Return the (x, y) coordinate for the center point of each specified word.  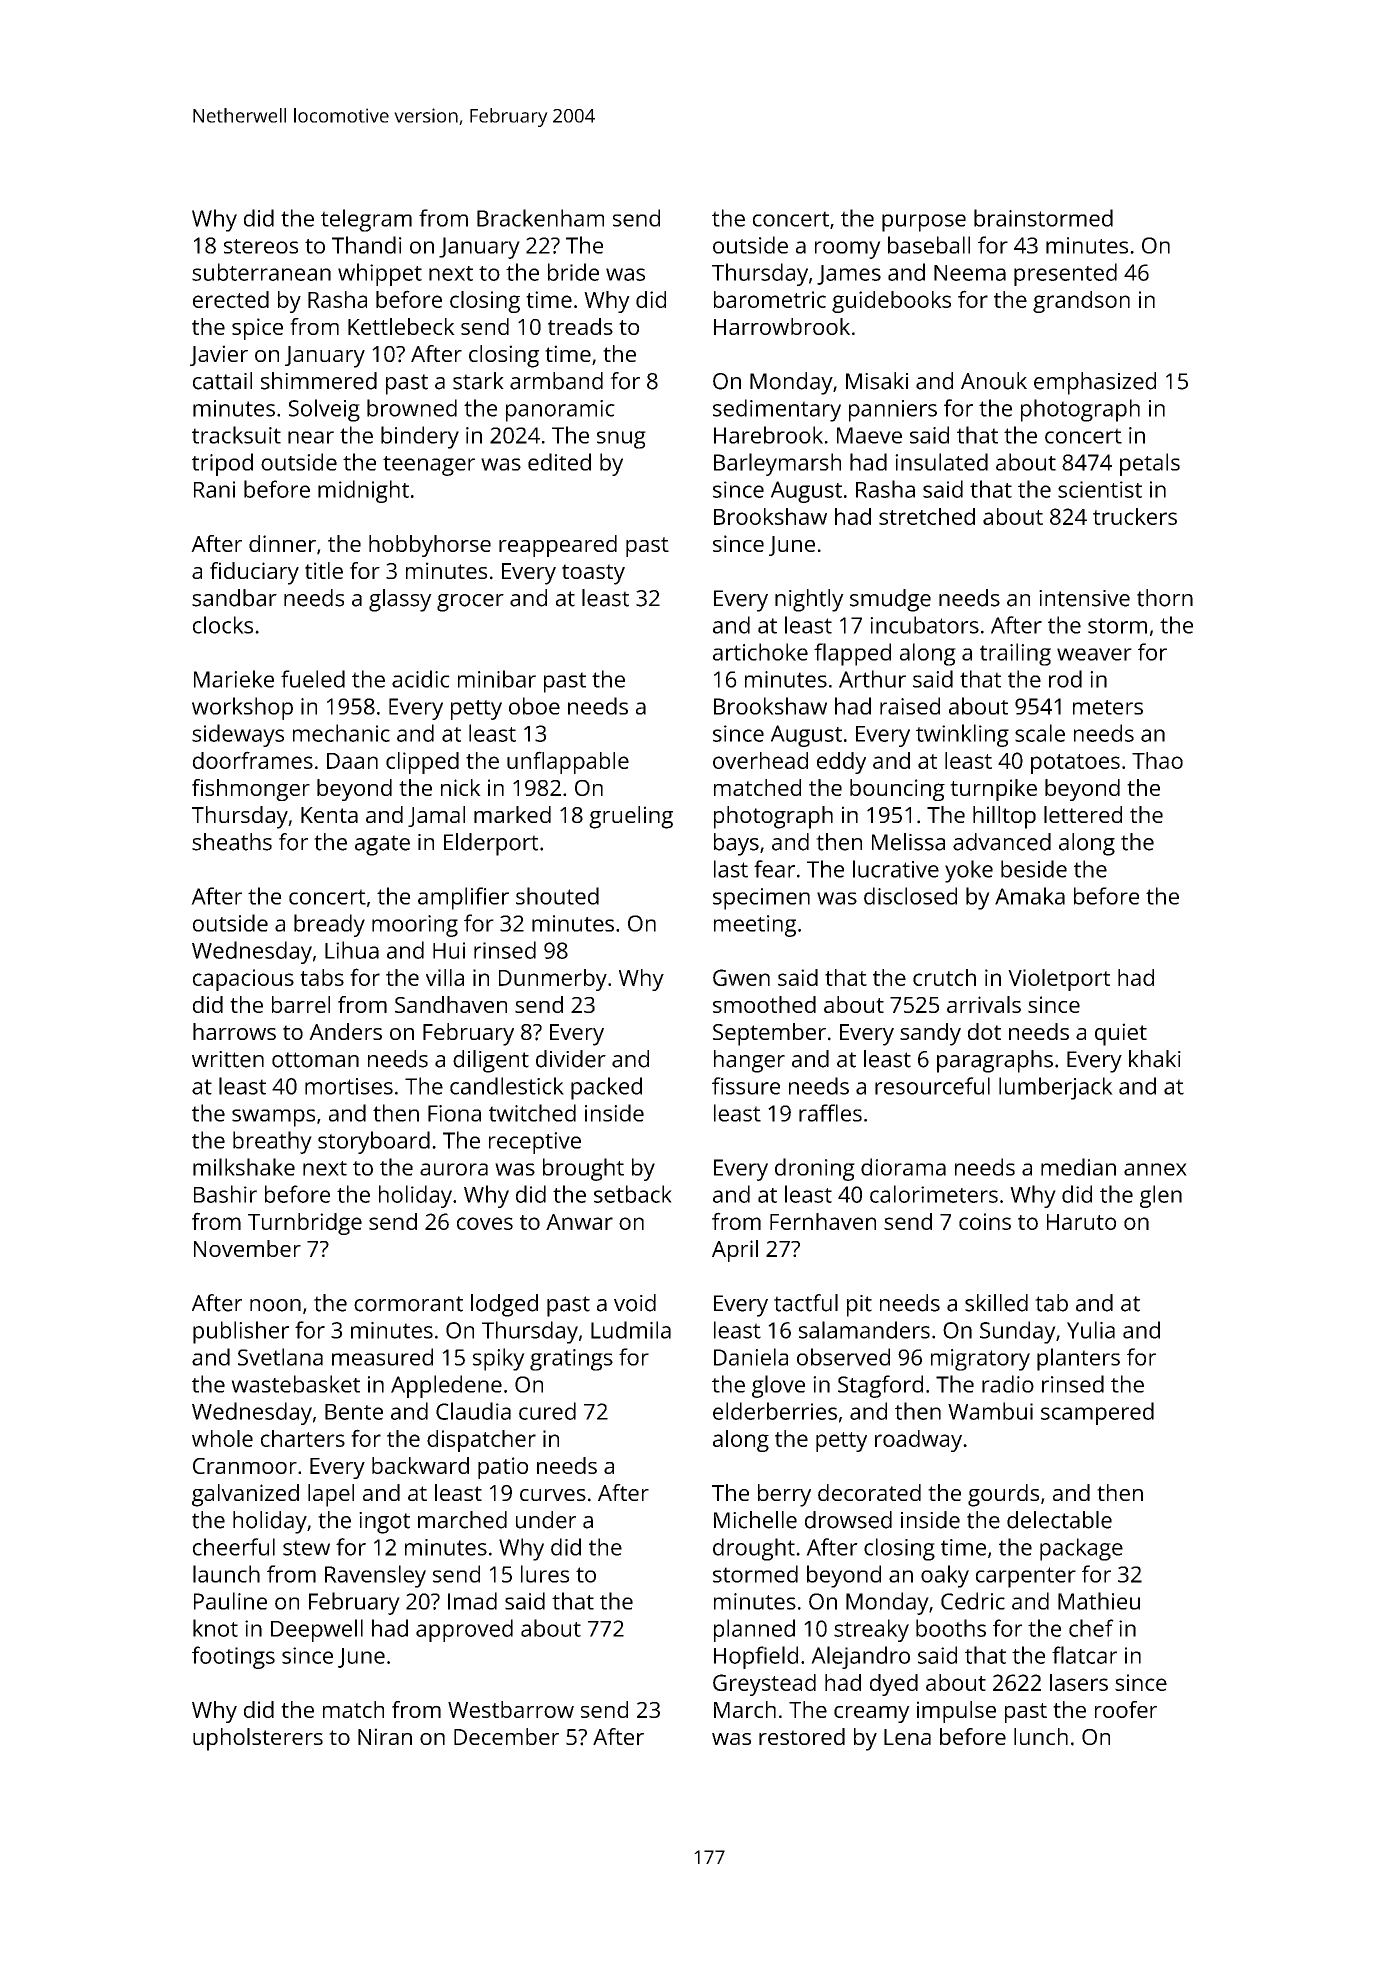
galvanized (245, 1495)
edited (559, 462)
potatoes (1075, 764)
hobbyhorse (430, 546)
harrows (234, 1031)
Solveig (324, 410)
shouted (557, 896)
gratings (571, 1360)
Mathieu (1099, 1601)
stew (306, 1548)
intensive (1084, 598)
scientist (1100, 489)
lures (545, 1574)
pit (859, 1306)
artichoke (760, 652)
